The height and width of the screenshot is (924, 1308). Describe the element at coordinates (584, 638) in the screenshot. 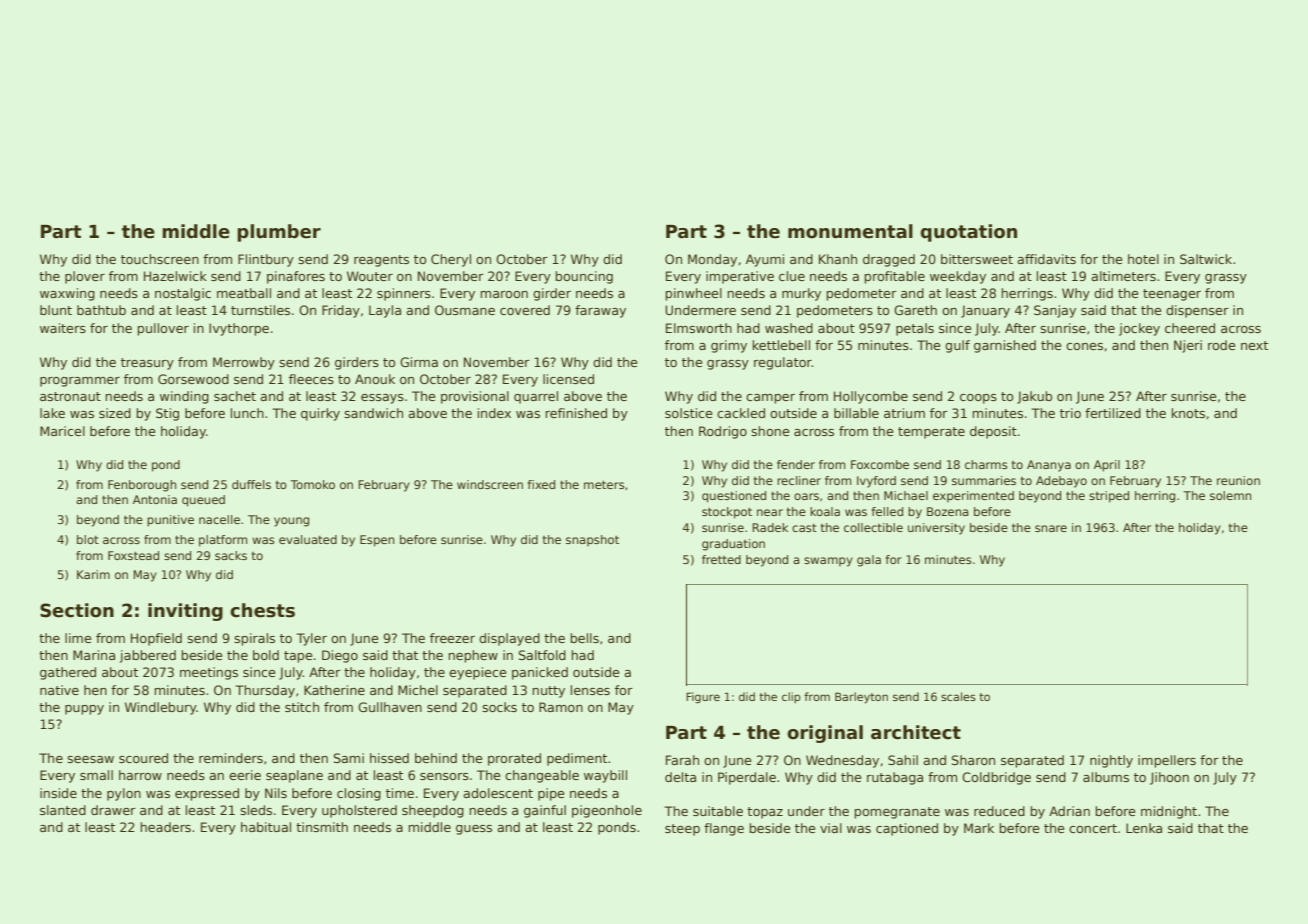

I see `bells` at that location.
